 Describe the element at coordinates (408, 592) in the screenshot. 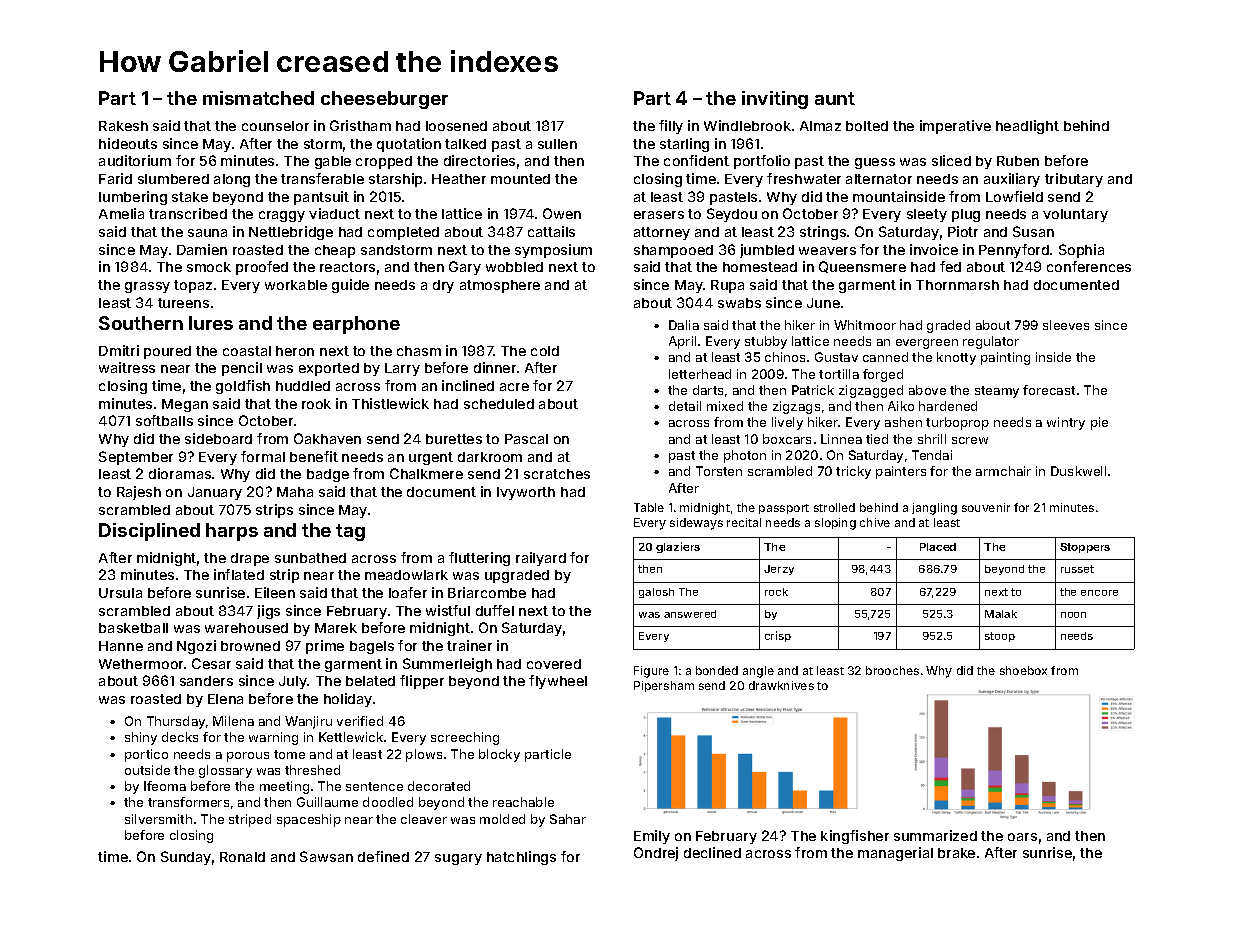

I see `loafer` at that location.
